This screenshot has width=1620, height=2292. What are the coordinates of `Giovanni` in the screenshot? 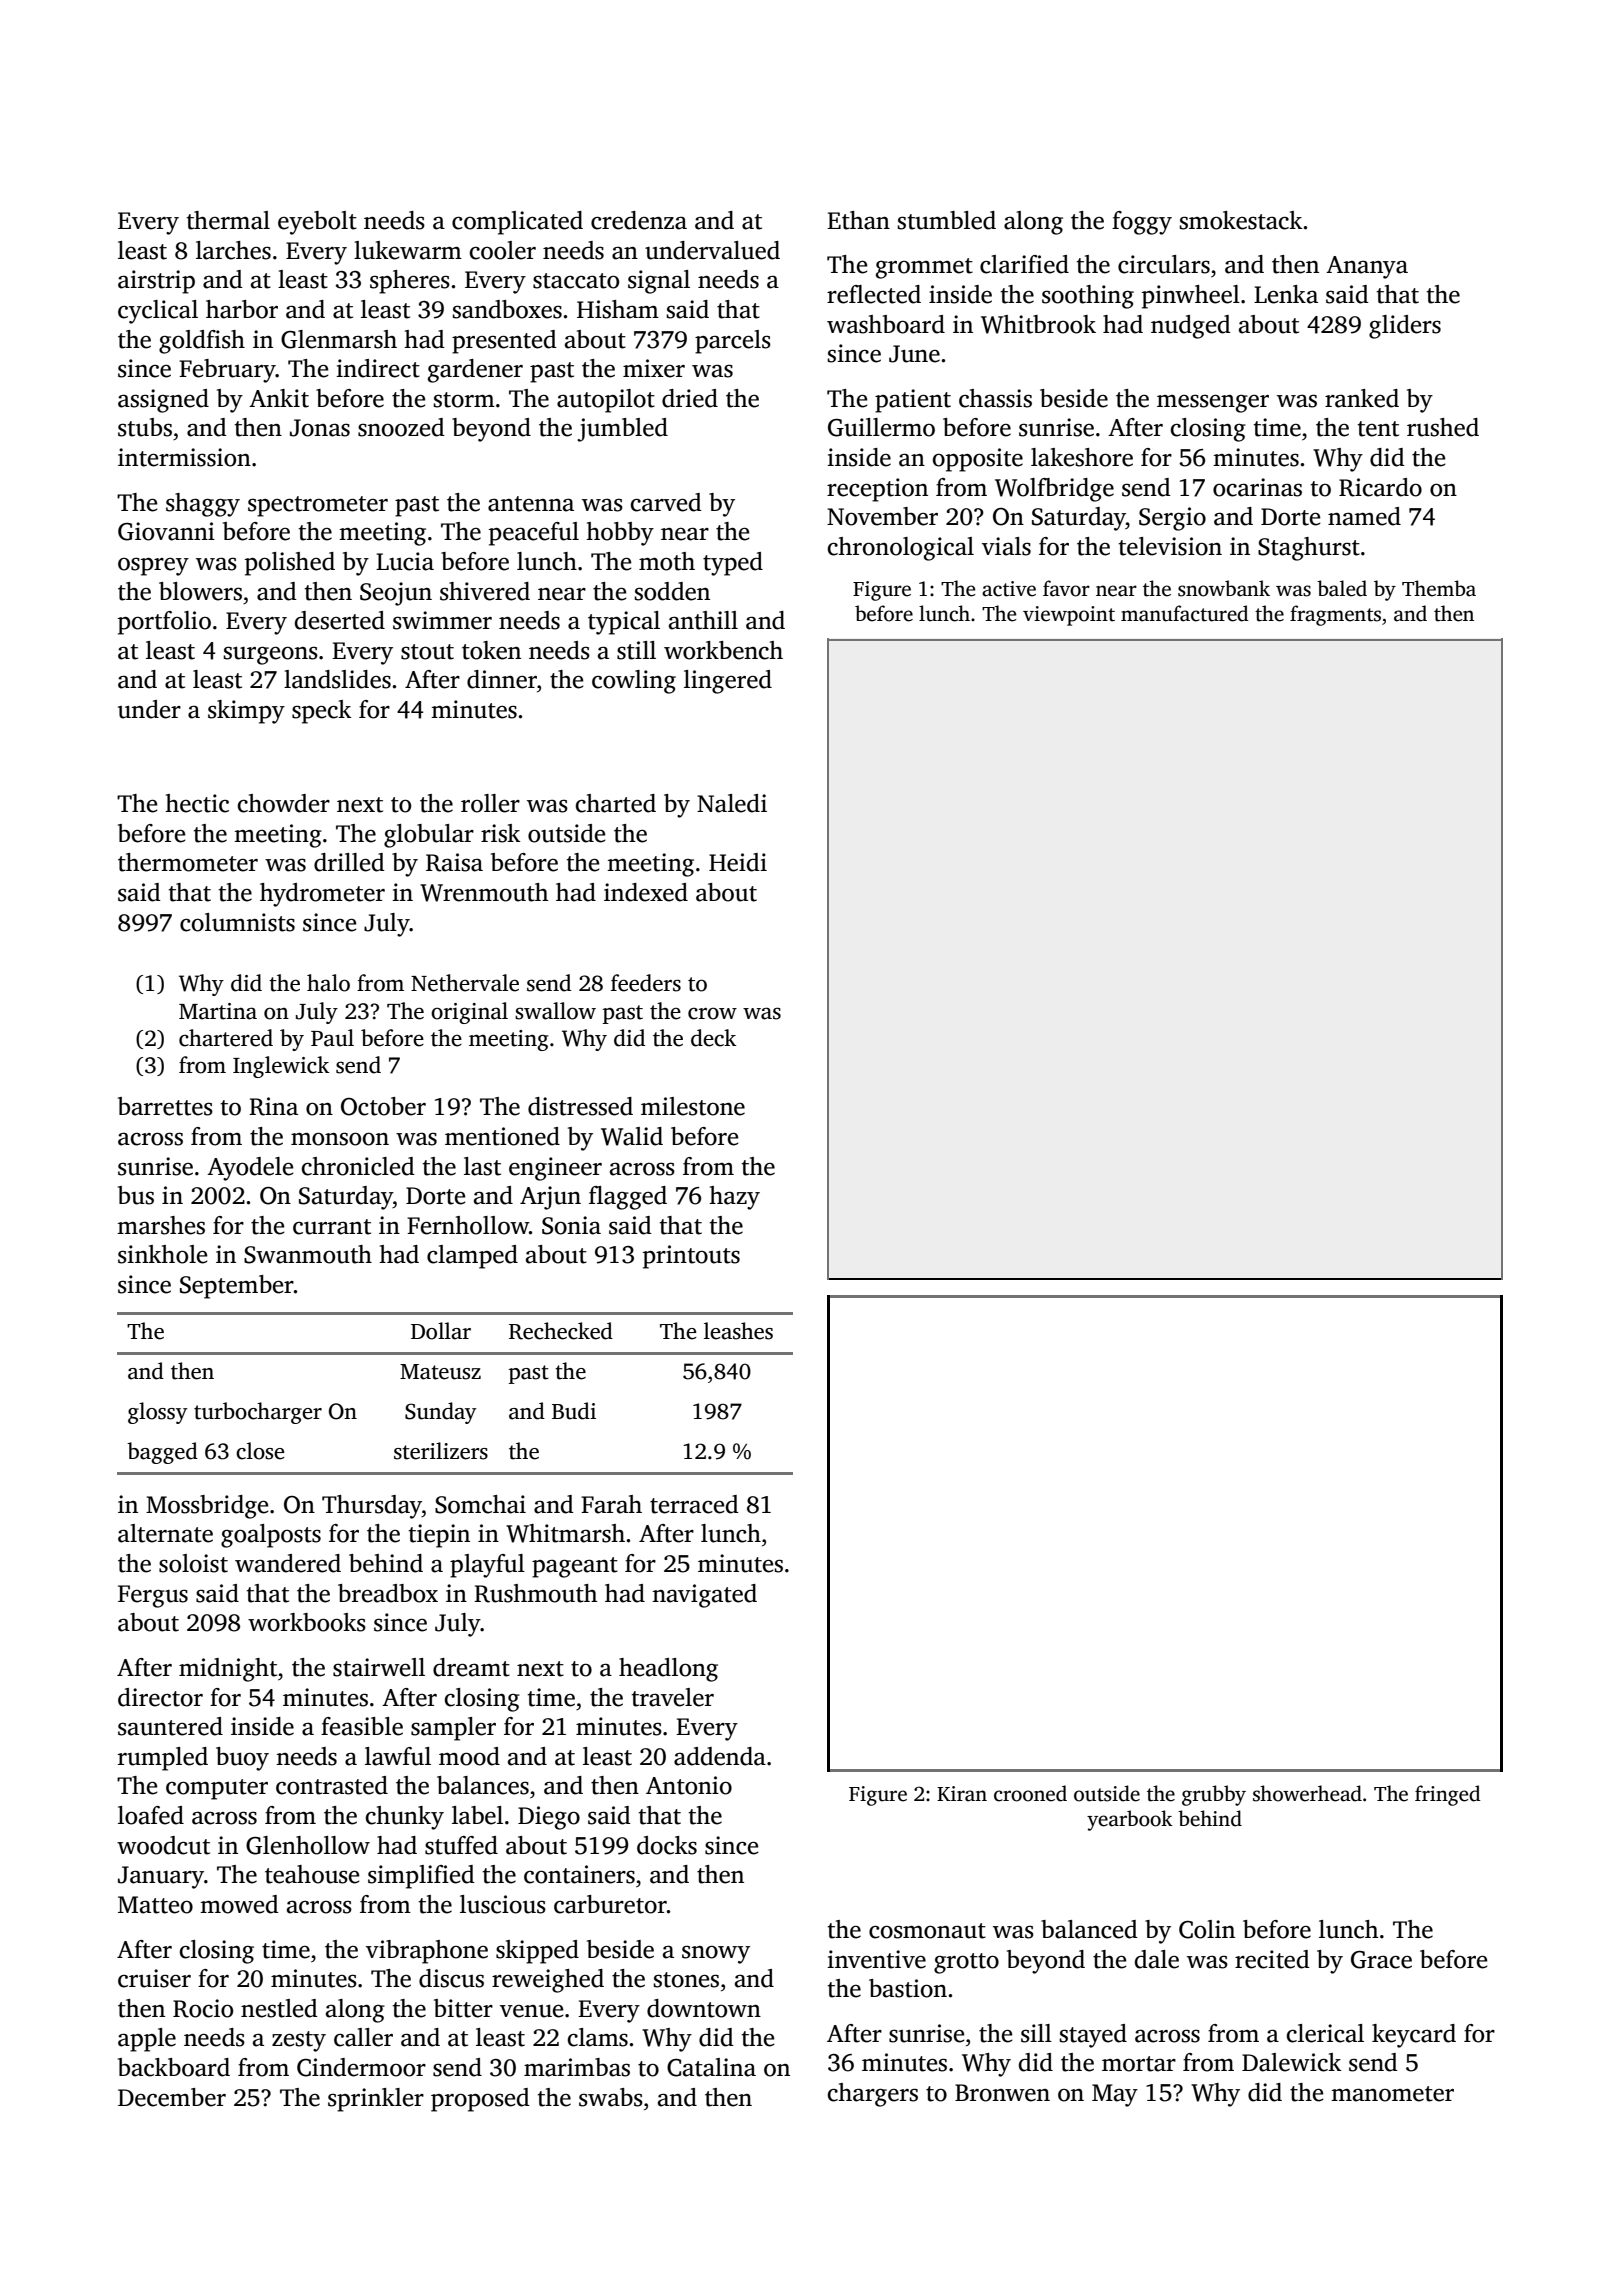 It's located at (166, 531).
